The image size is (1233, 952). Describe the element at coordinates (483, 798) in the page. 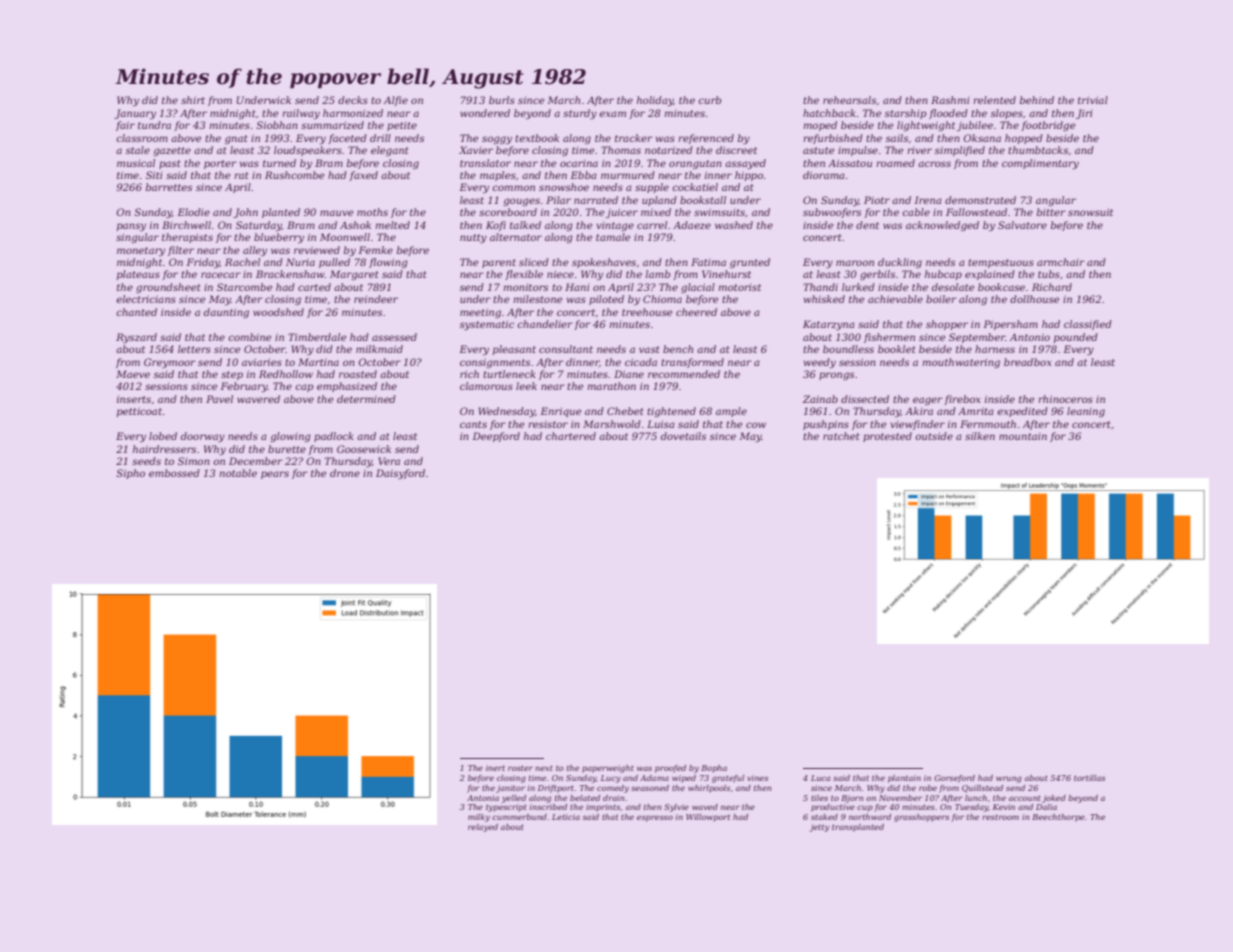

I see `Antonia` at that location.
